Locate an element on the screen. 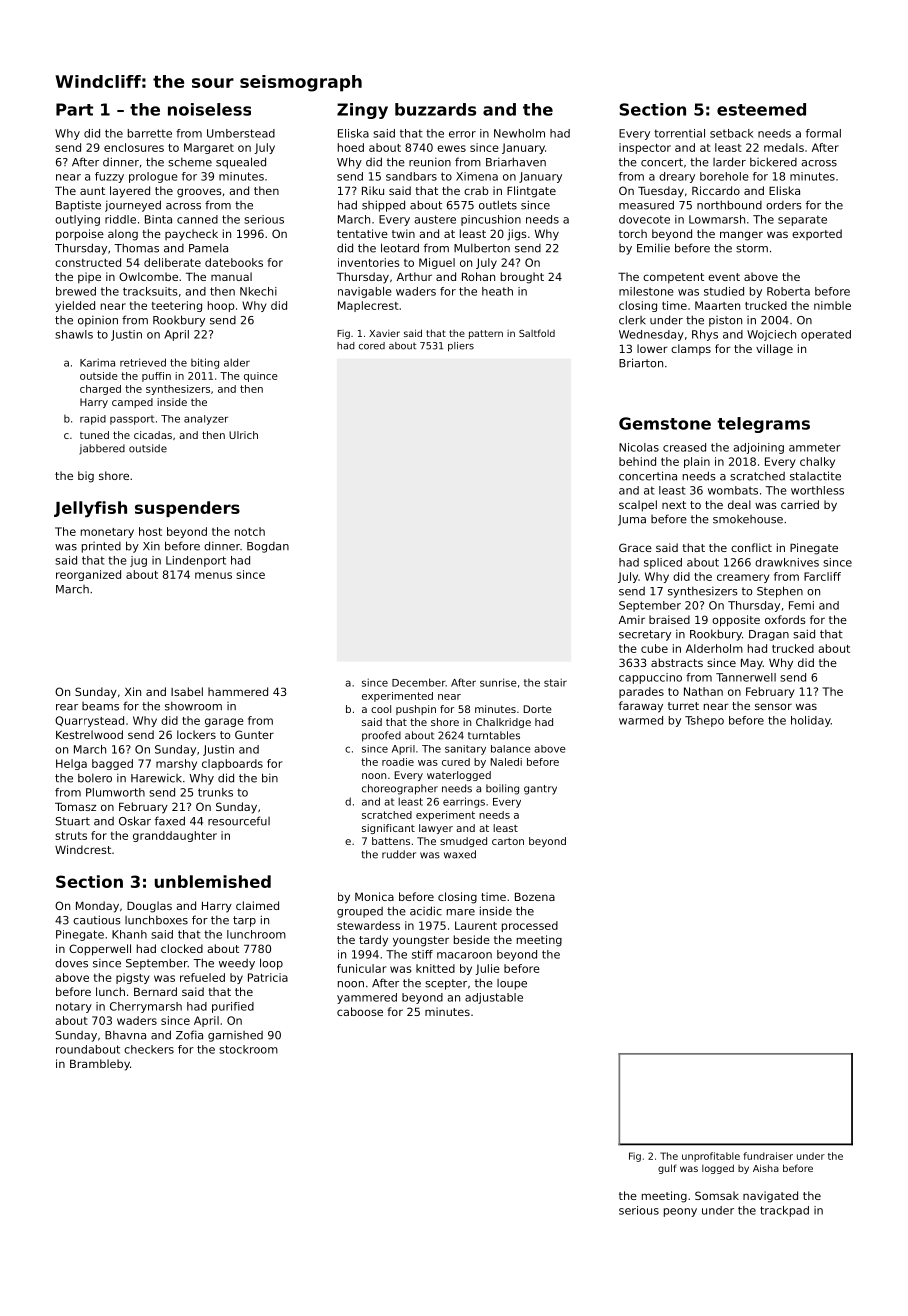 The width and height of the screenshot is (908, 1316). hoop is located at coordinates (221, 306).
